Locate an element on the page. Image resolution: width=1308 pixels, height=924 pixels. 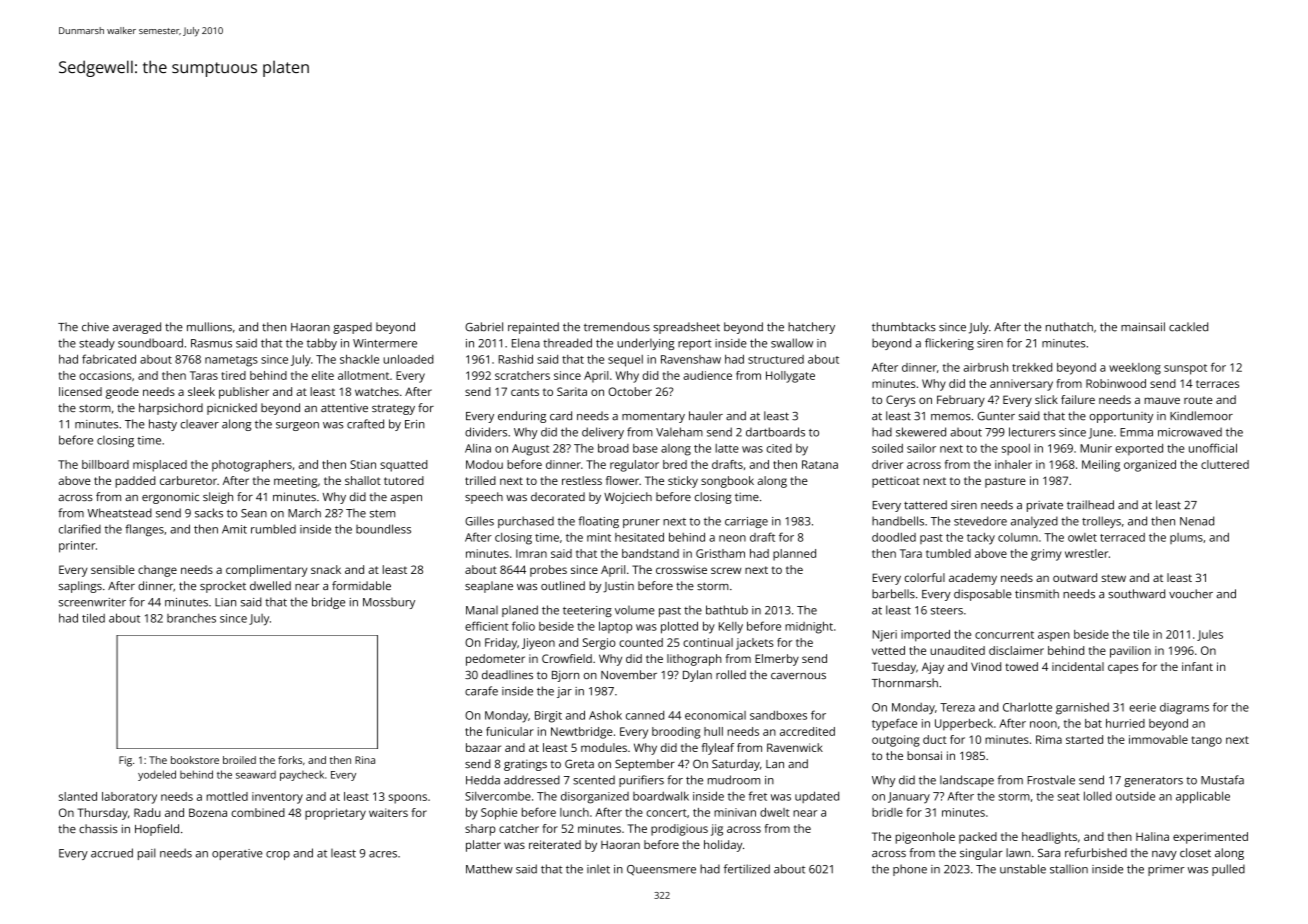
accrued is located at coordinates (112, 853).
